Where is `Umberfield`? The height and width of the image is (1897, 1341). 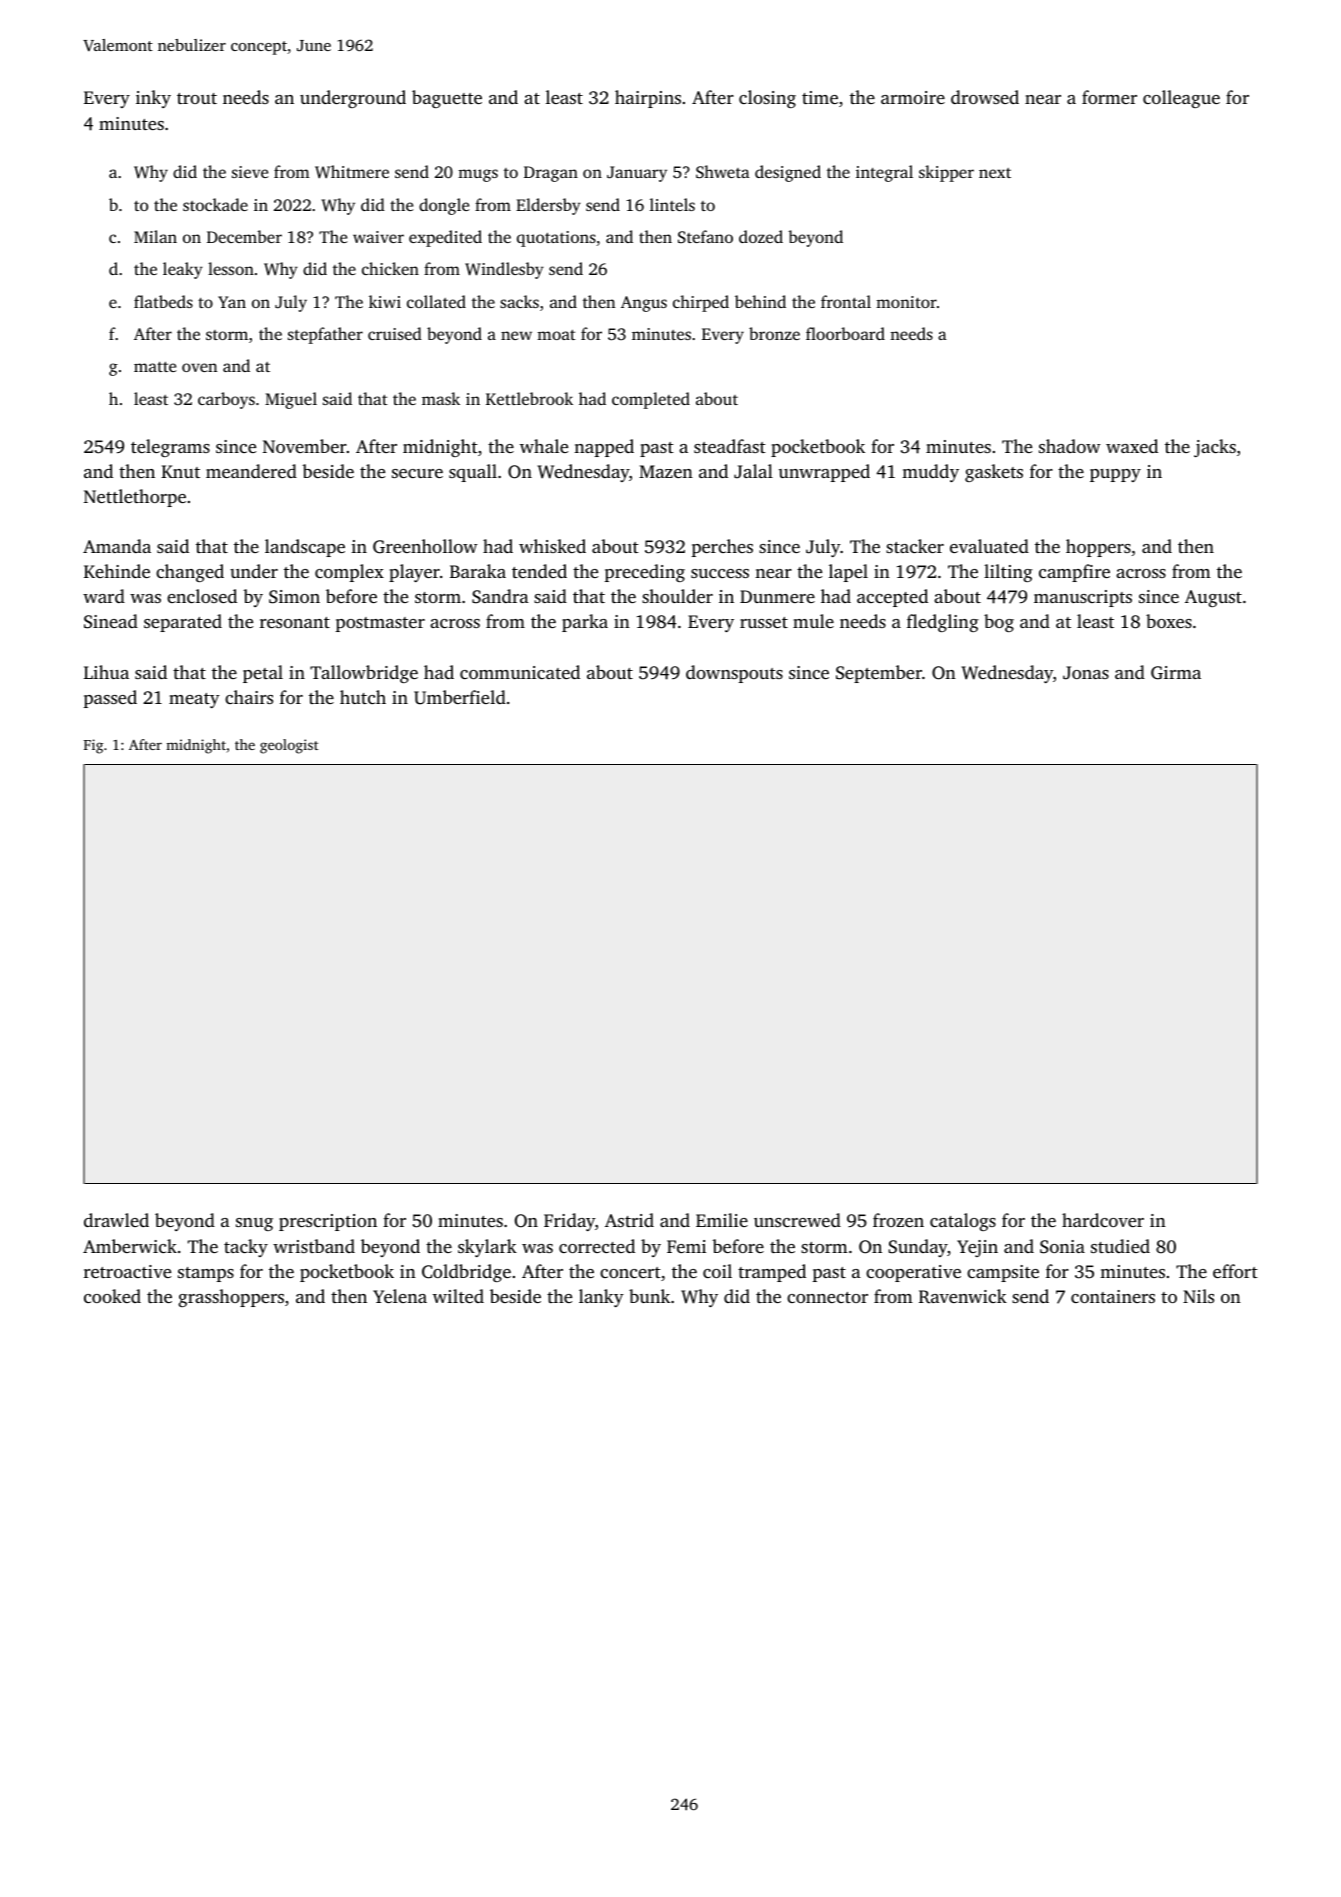 Umberfield is located at coordinates (460, 697).
